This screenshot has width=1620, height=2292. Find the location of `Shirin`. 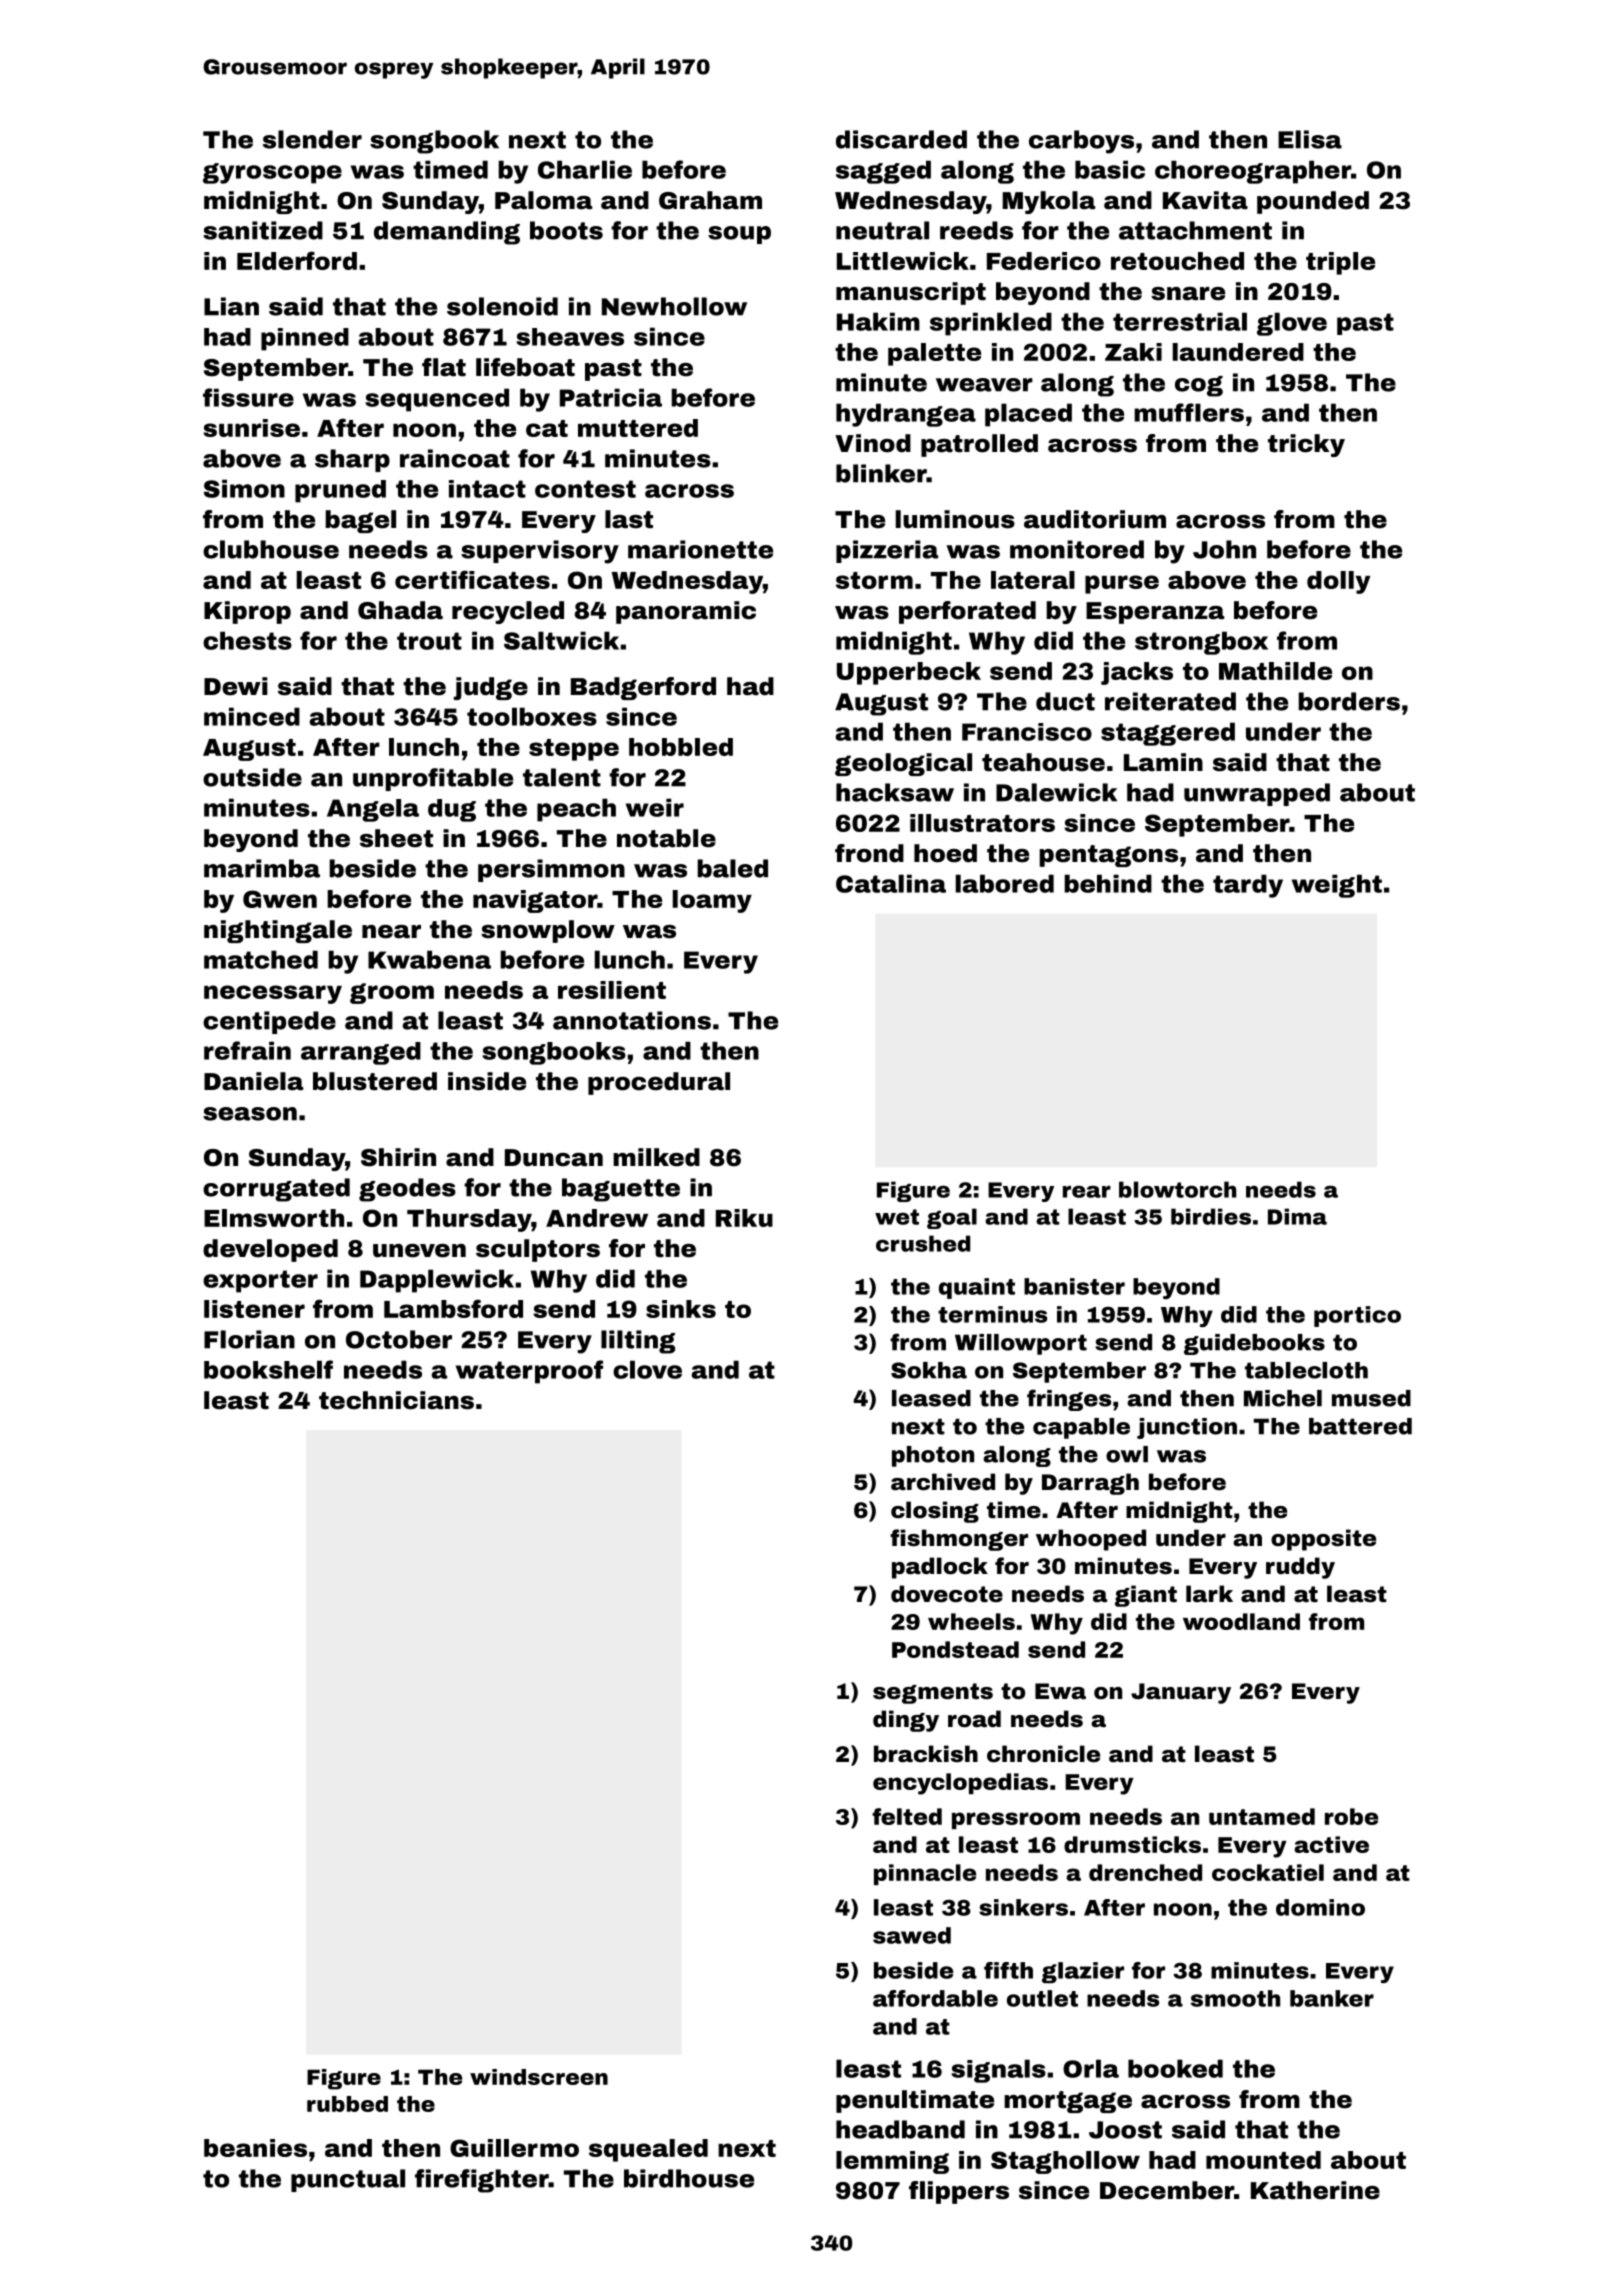

Shirin is located at coordinates (398, 1157).
